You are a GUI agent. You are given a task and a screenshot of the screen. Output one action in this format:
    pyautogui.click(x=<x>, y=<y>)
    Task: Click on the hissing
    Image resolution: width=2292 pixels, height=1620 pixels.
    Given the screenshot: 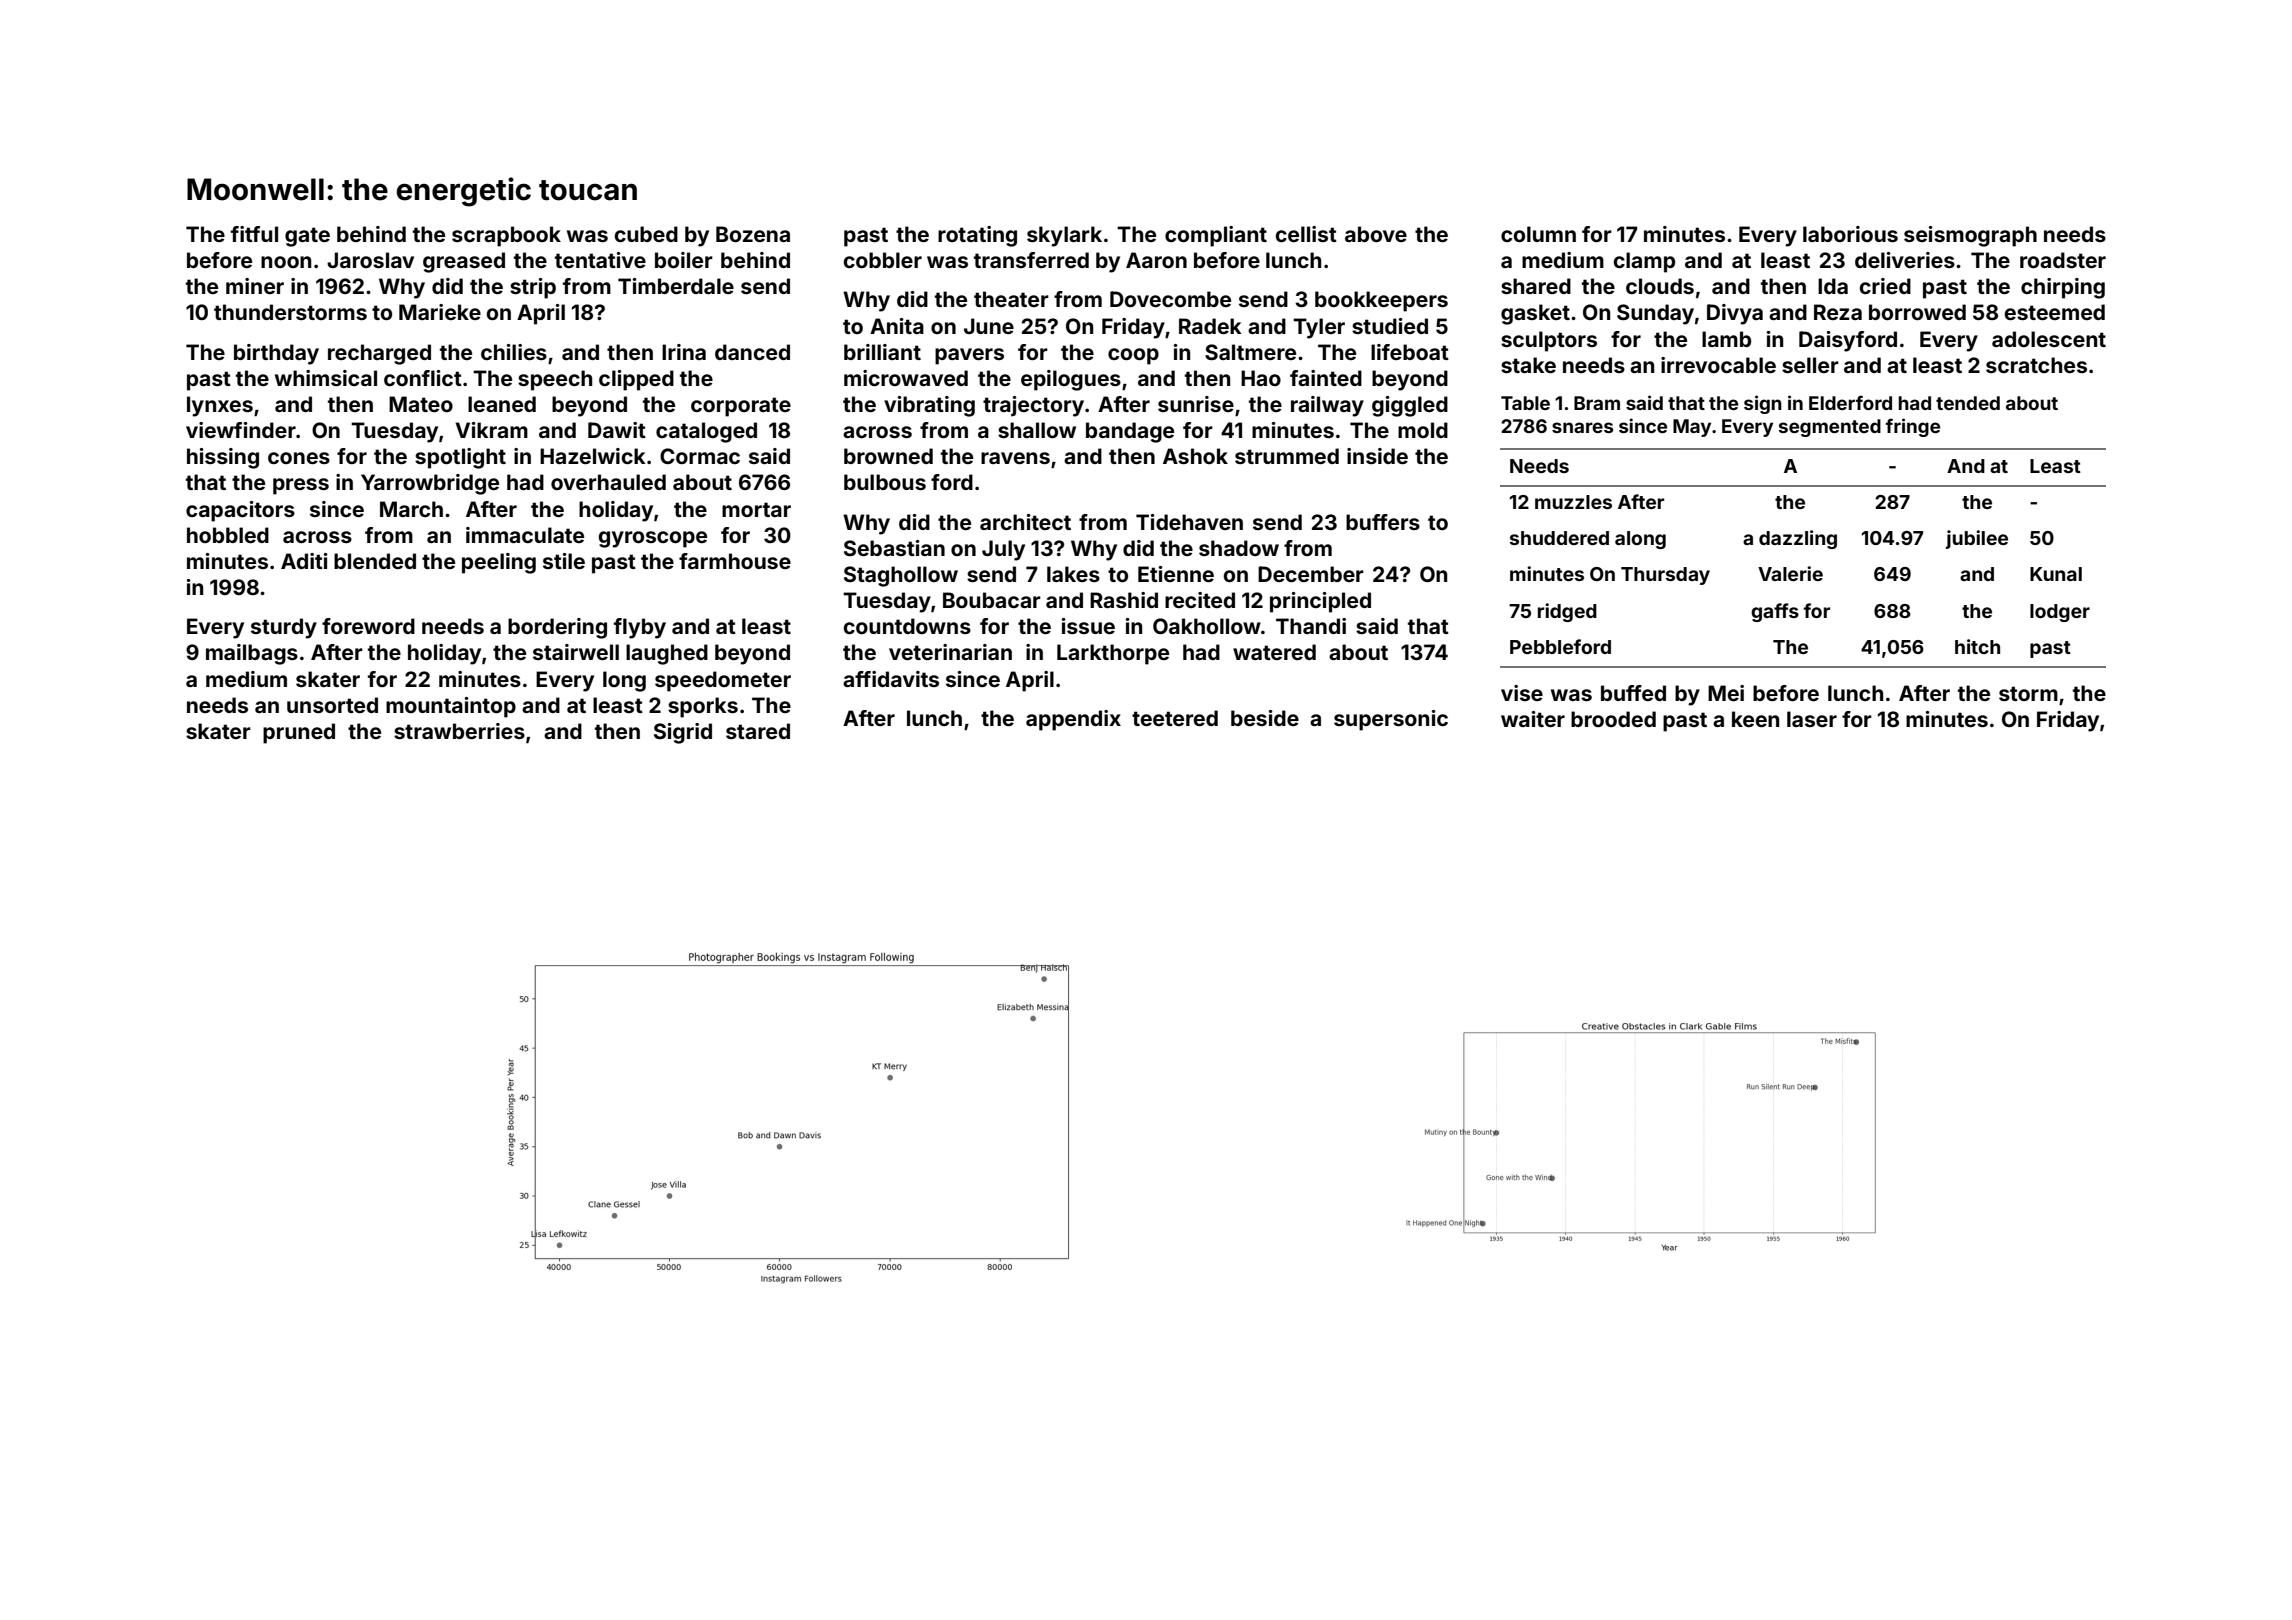 What is the action you would take?
    pyautogui.click(x=223, y=458)
